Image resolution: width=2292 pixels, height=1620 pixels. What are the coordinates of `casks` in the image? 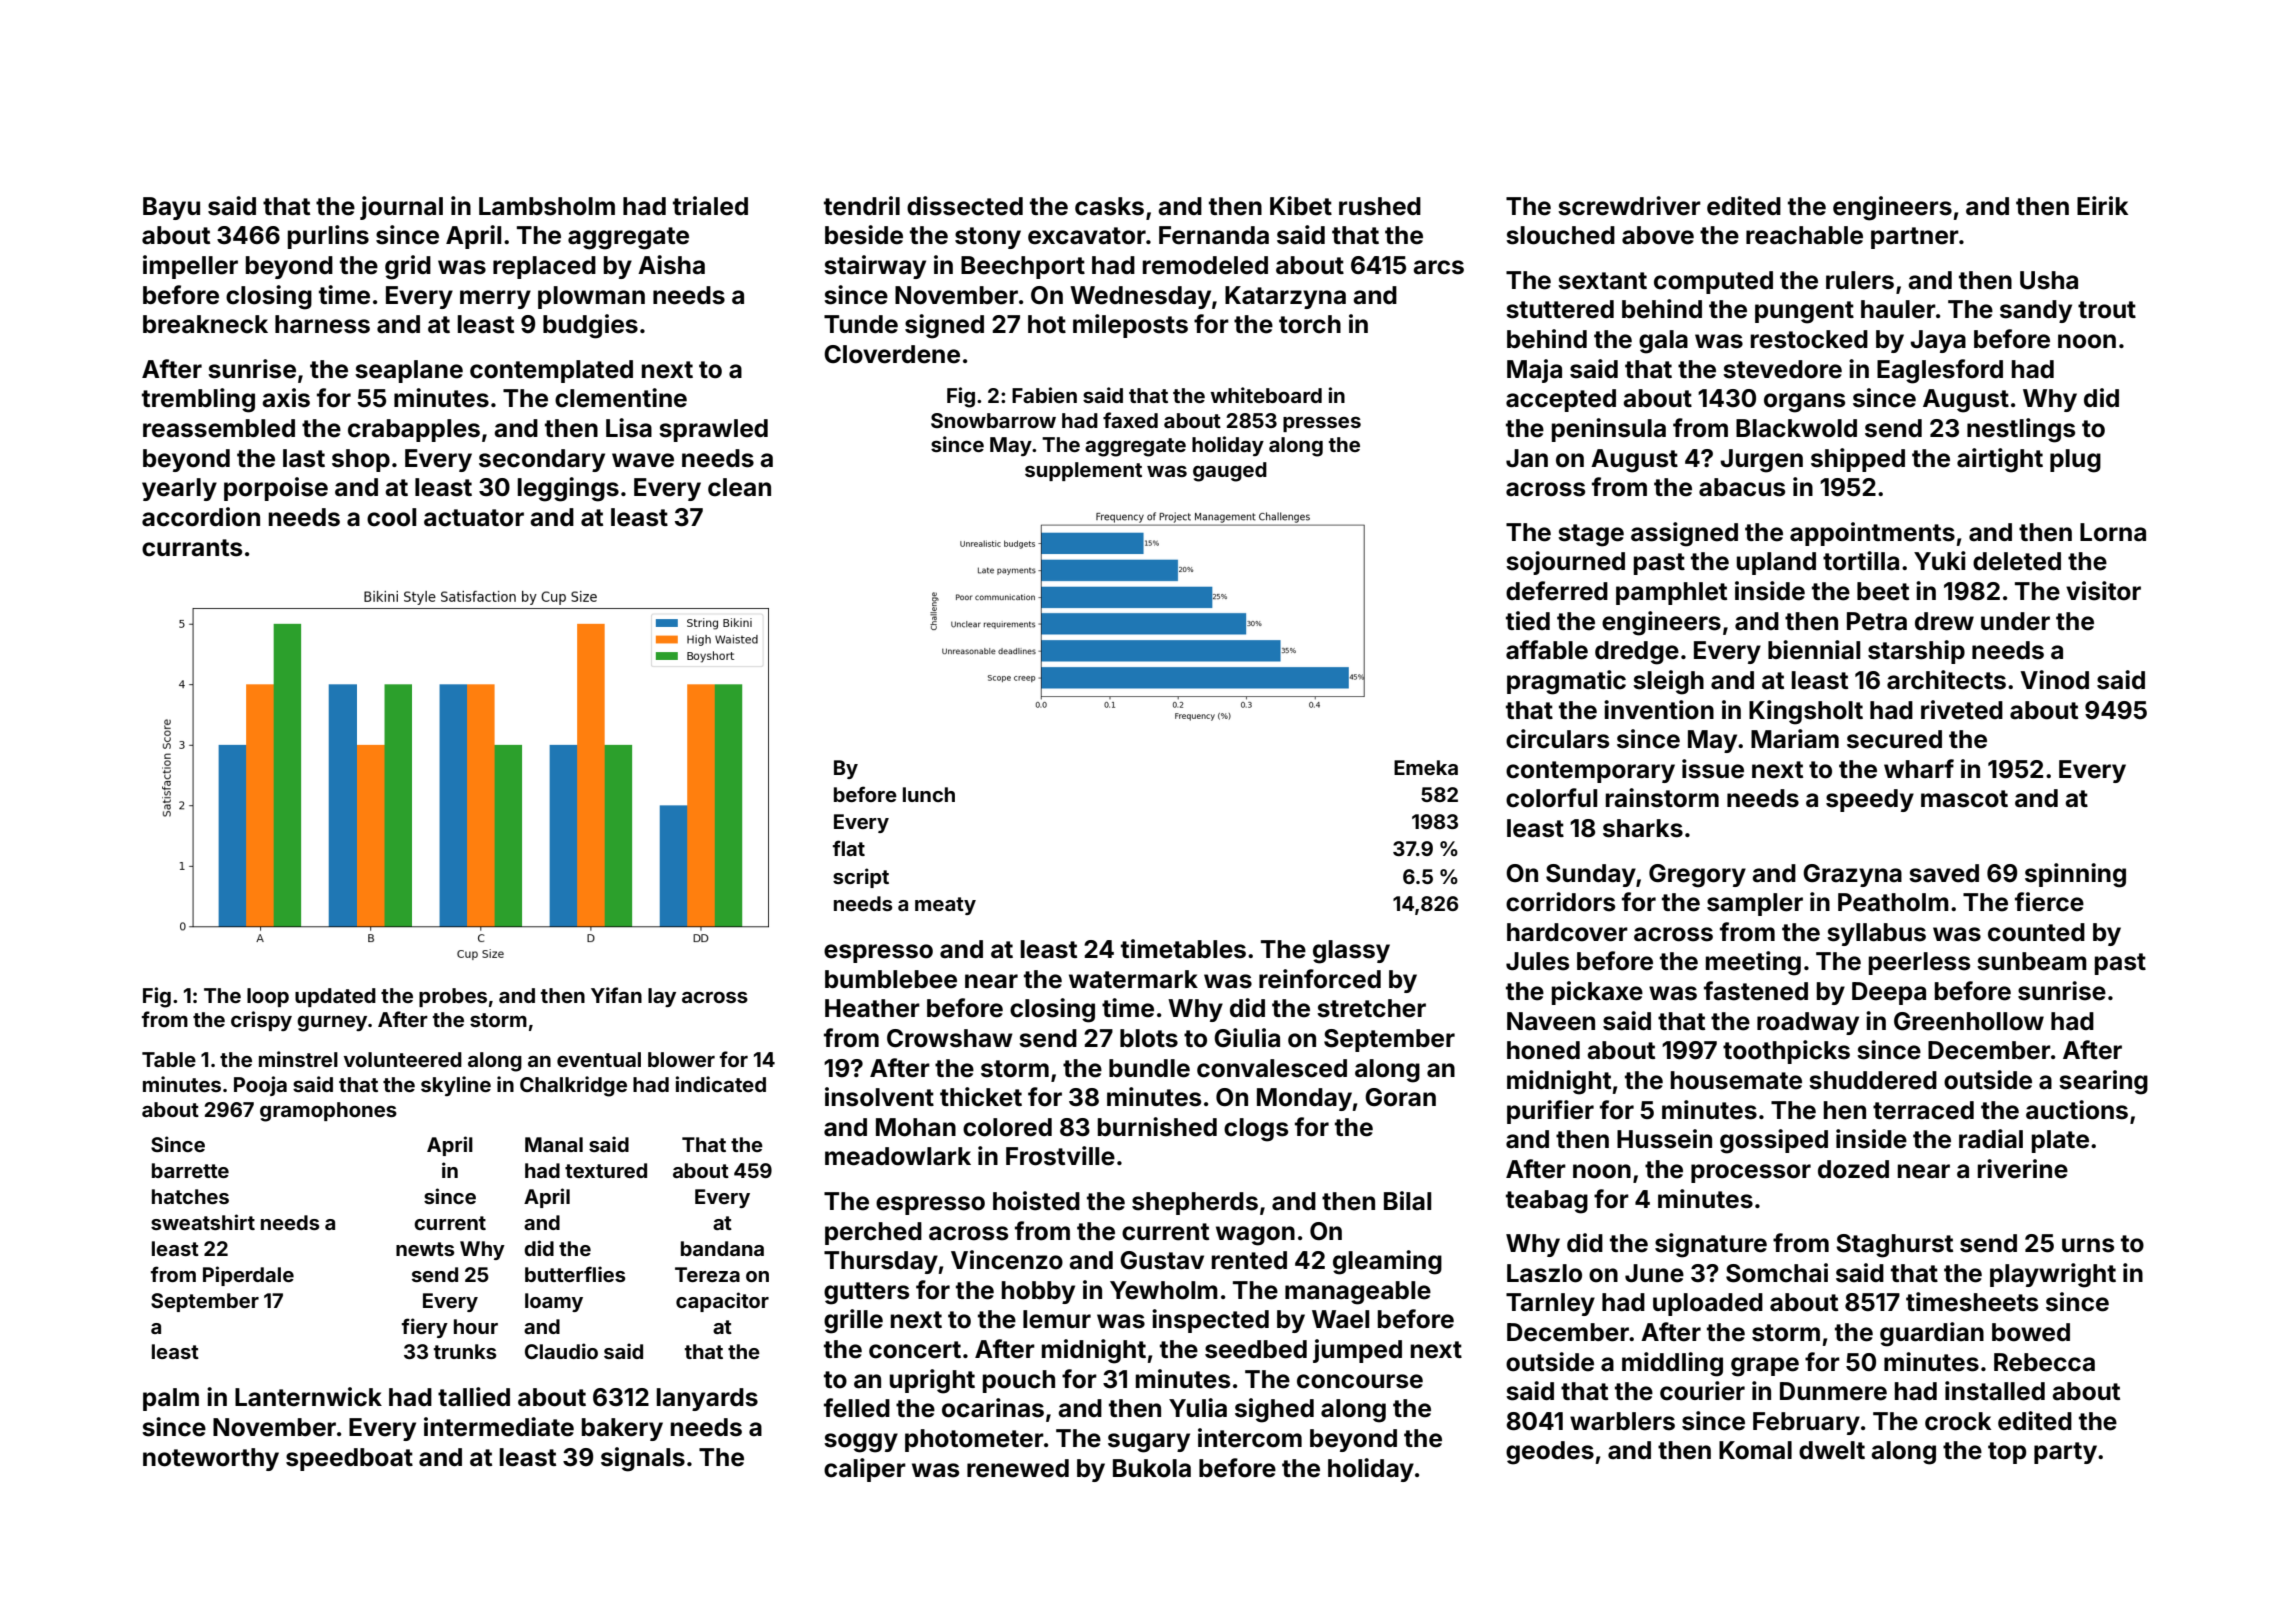 It's located at (1109, 206).
